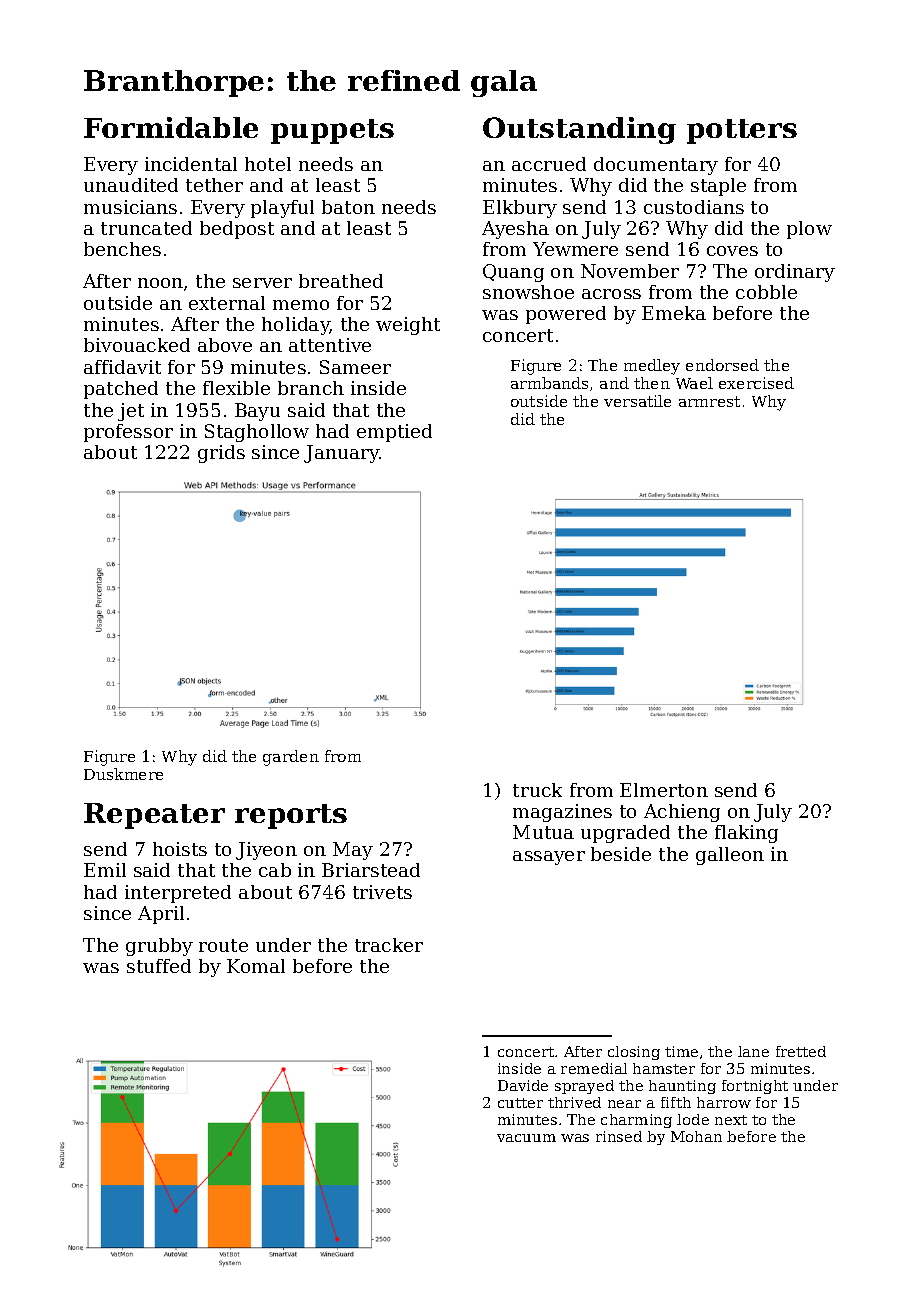  What do you see at coordinates (637, 401) in the screenshot?
I see `versatile` at bounding box center [637, 401].
